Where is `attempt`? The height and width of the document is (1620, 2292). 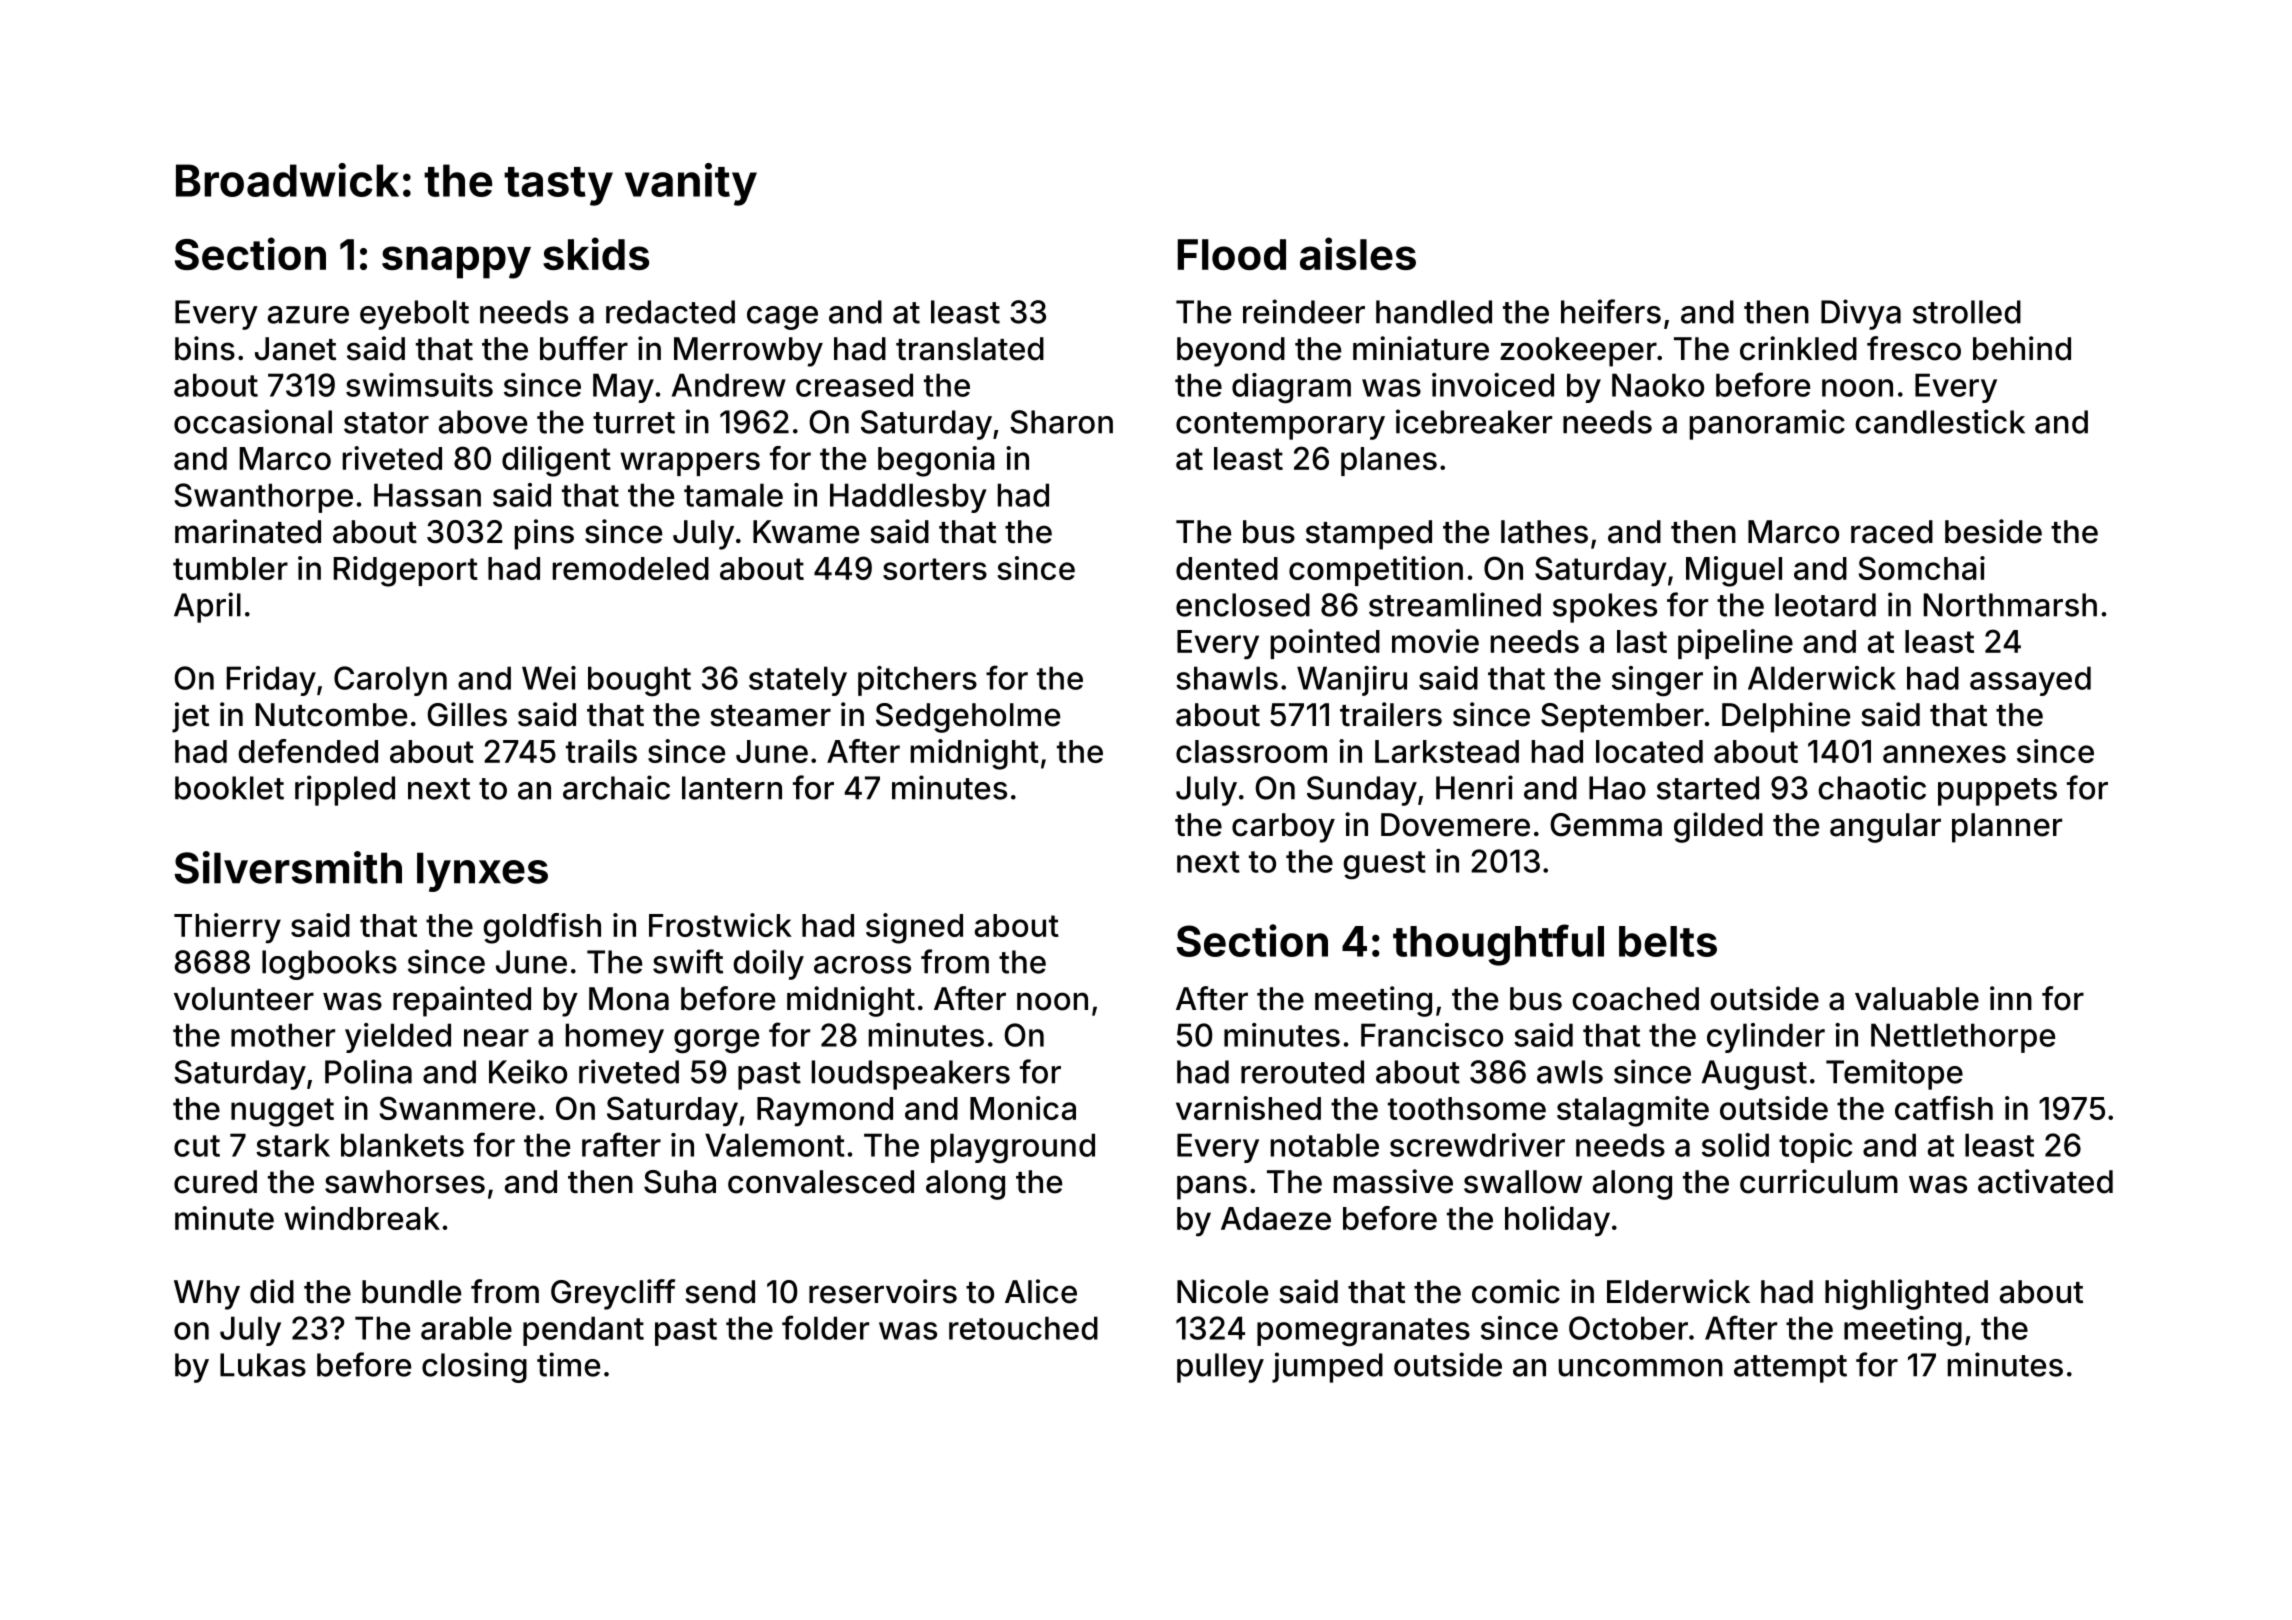 attempt is located at coordinates (1790, 1369).
